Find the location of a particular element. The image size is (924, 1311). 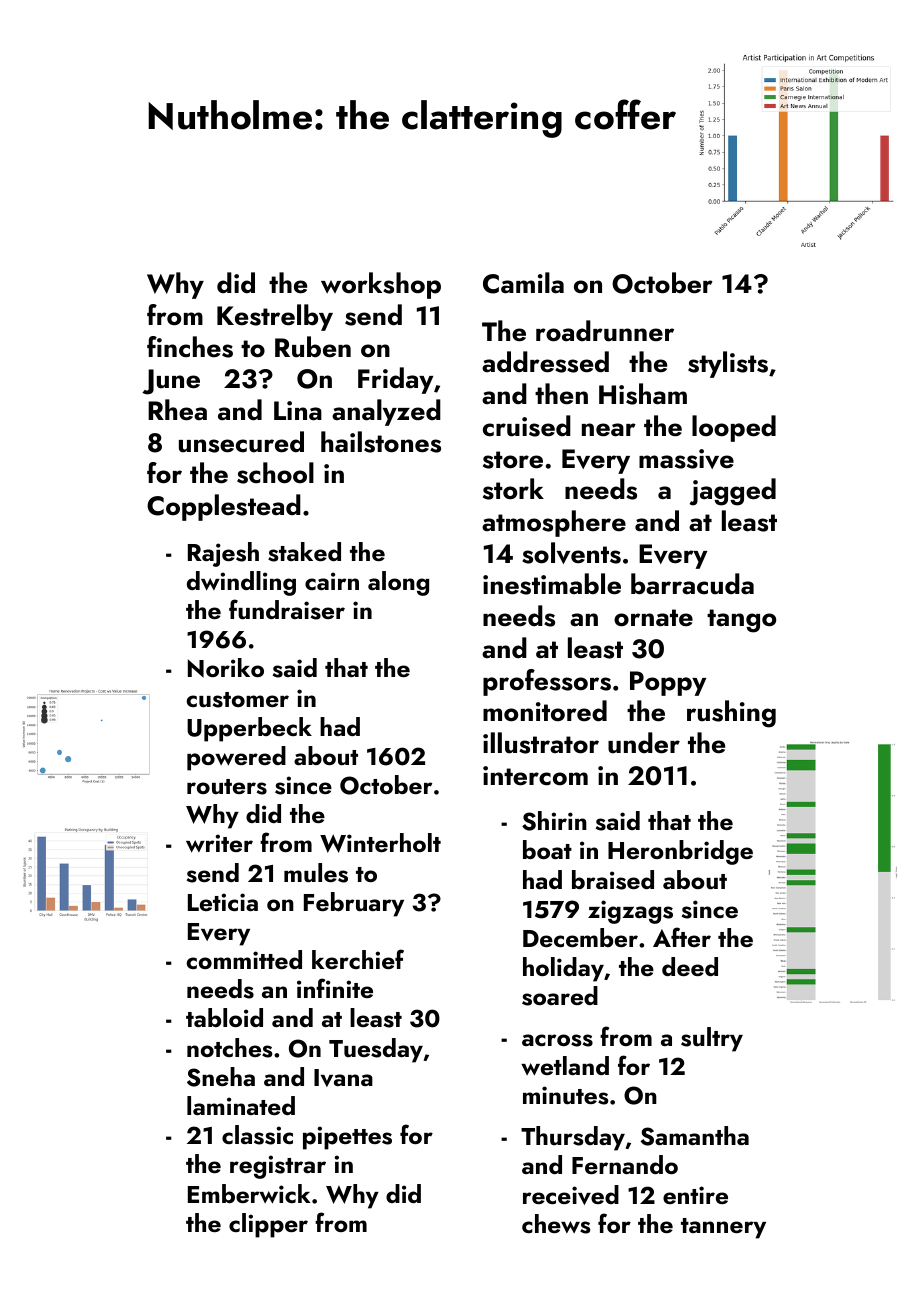

committed is located at coordinates (244, 959).
